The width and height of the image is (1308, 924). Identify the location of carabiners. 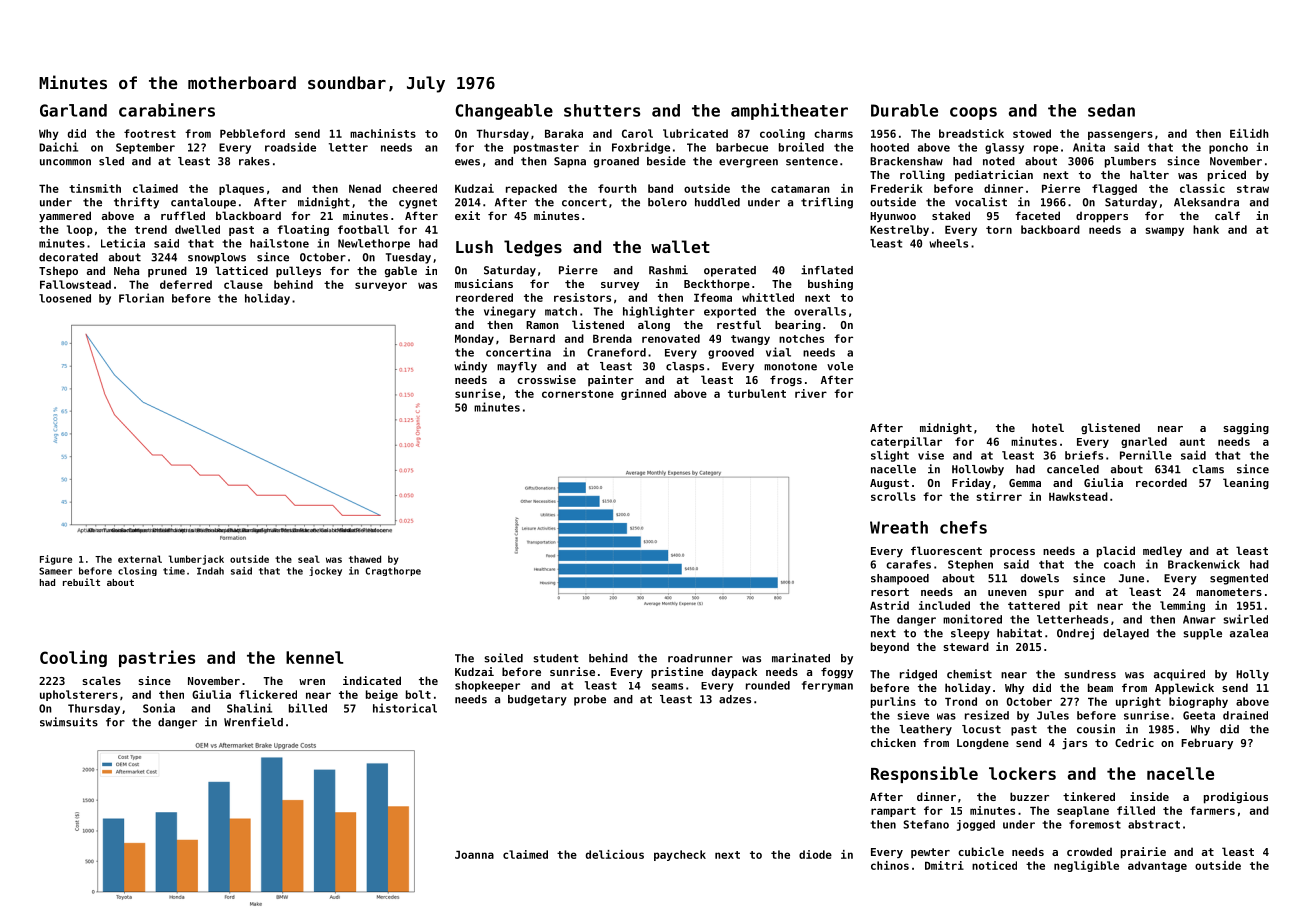
(167, 110).
